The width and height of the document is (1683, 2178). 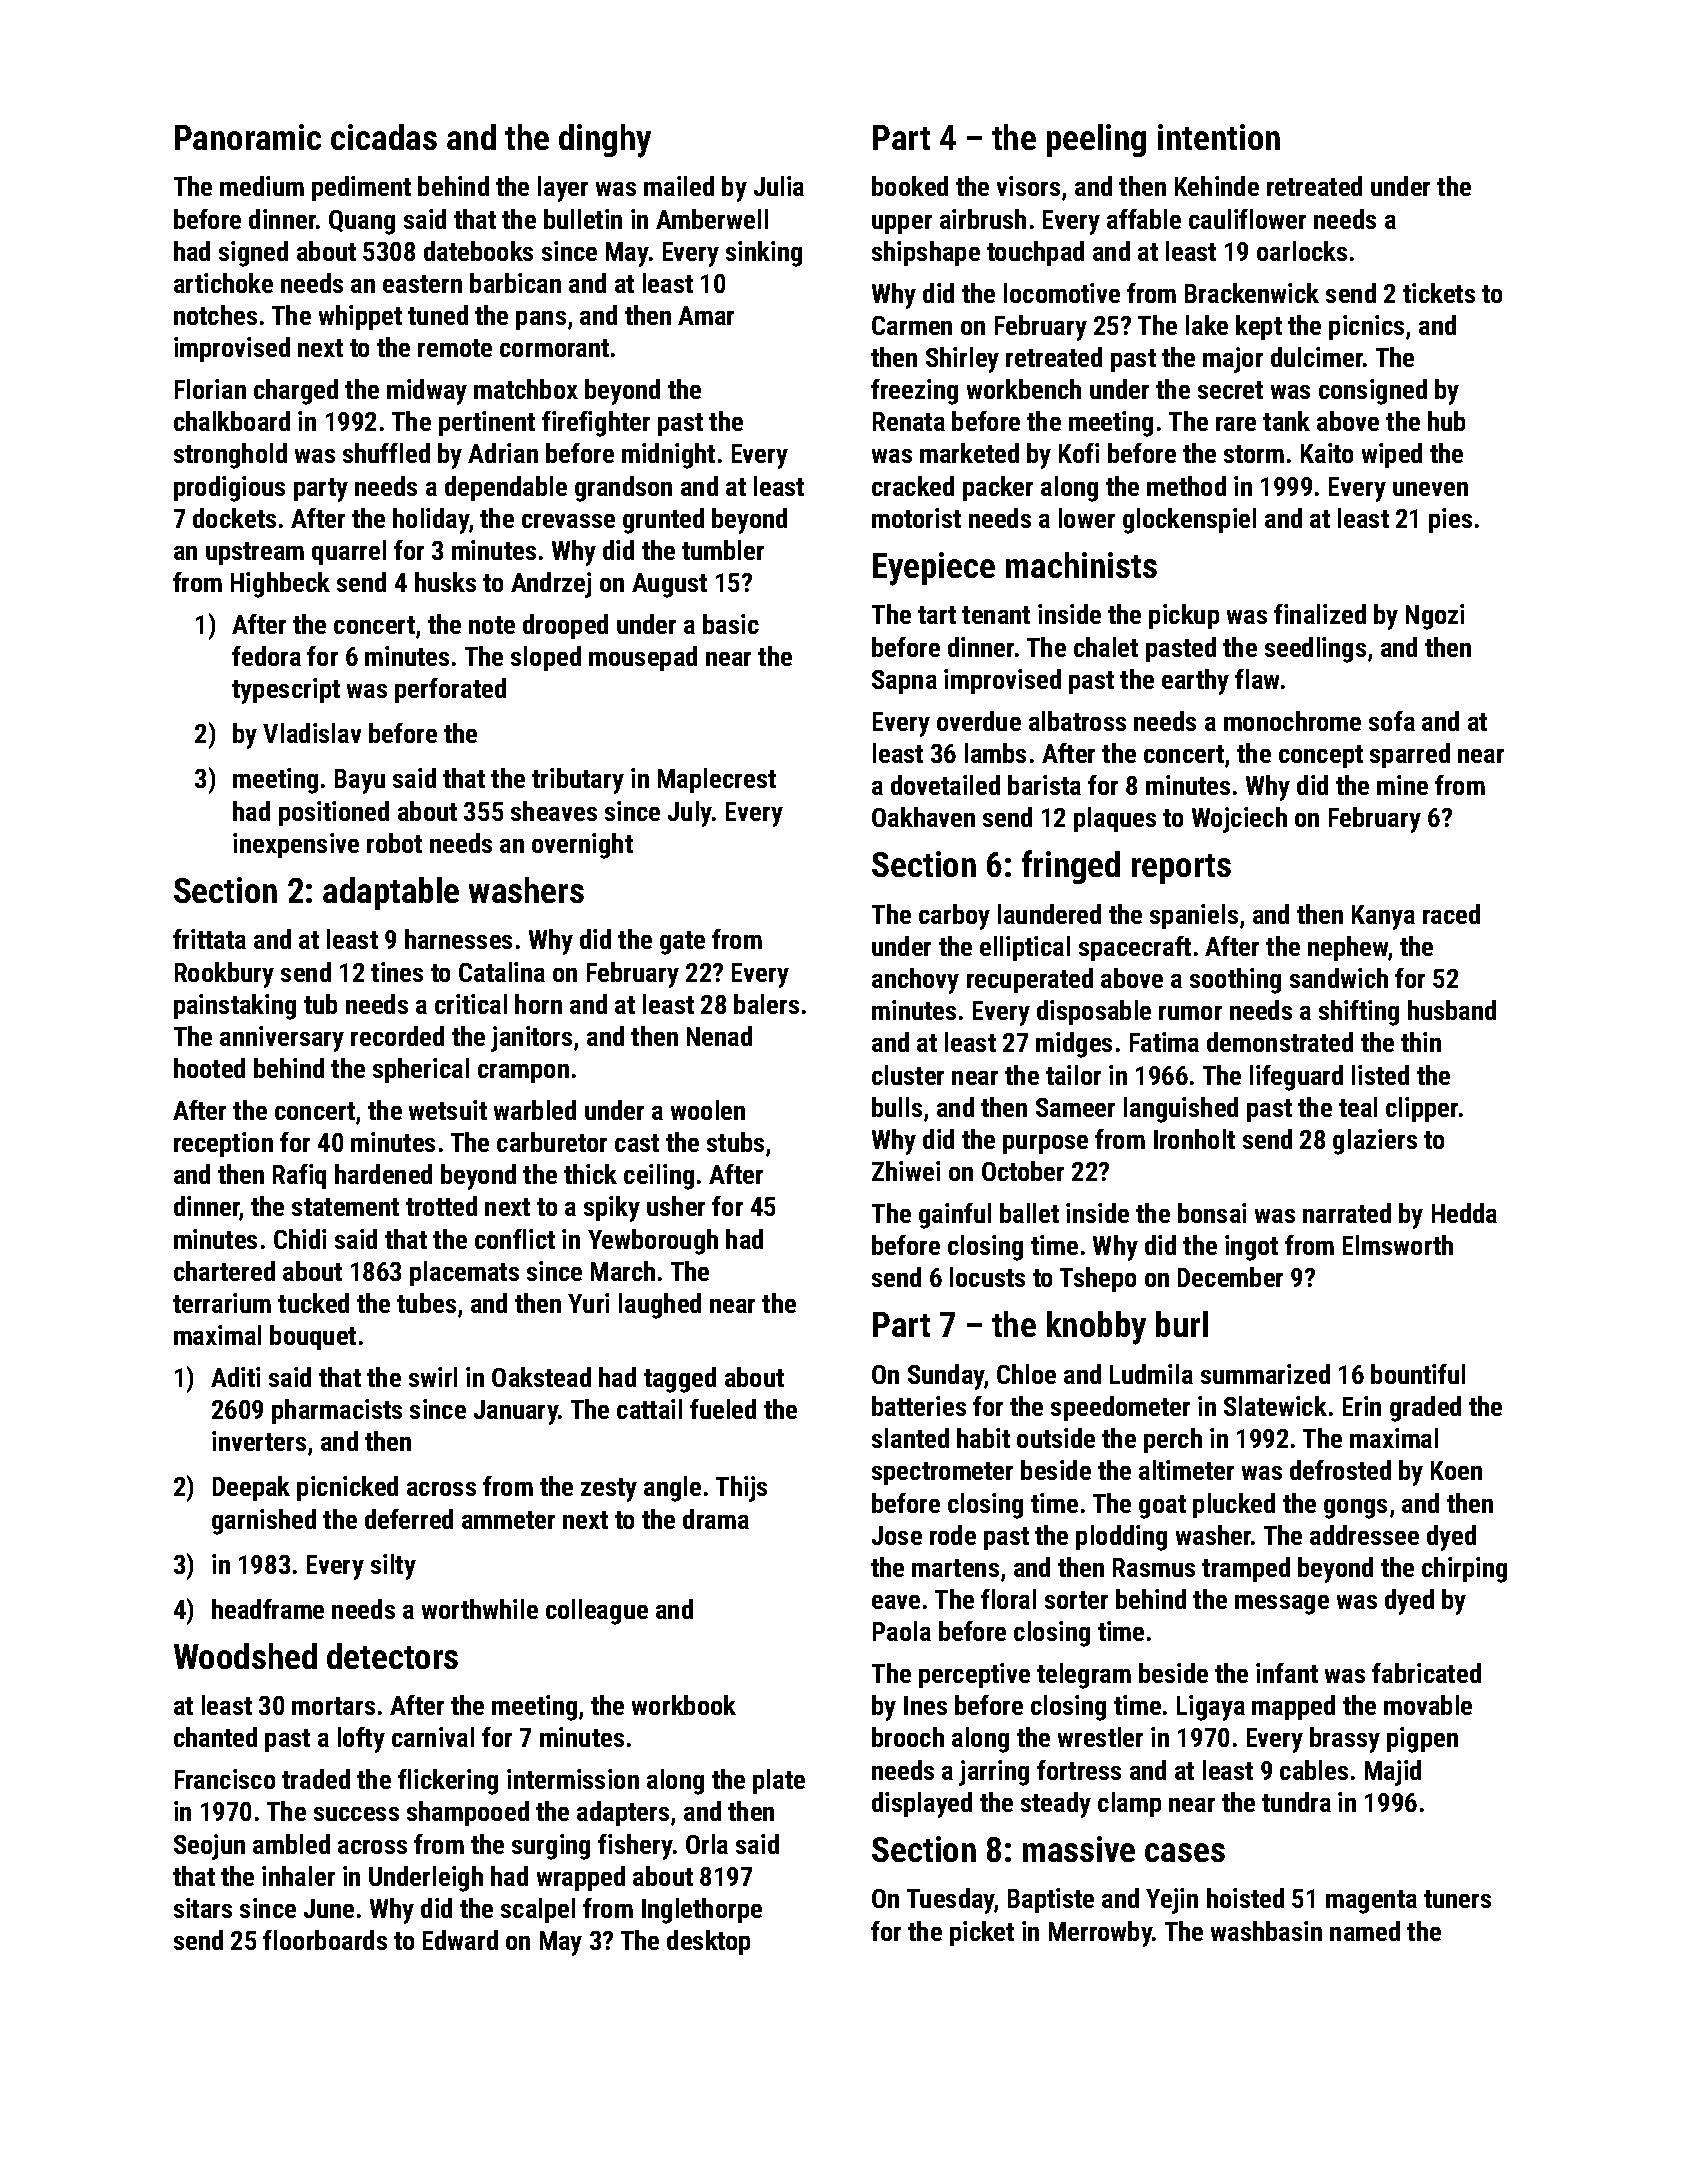 I want to click on Maplecrest, so click(x=717, y=780).
